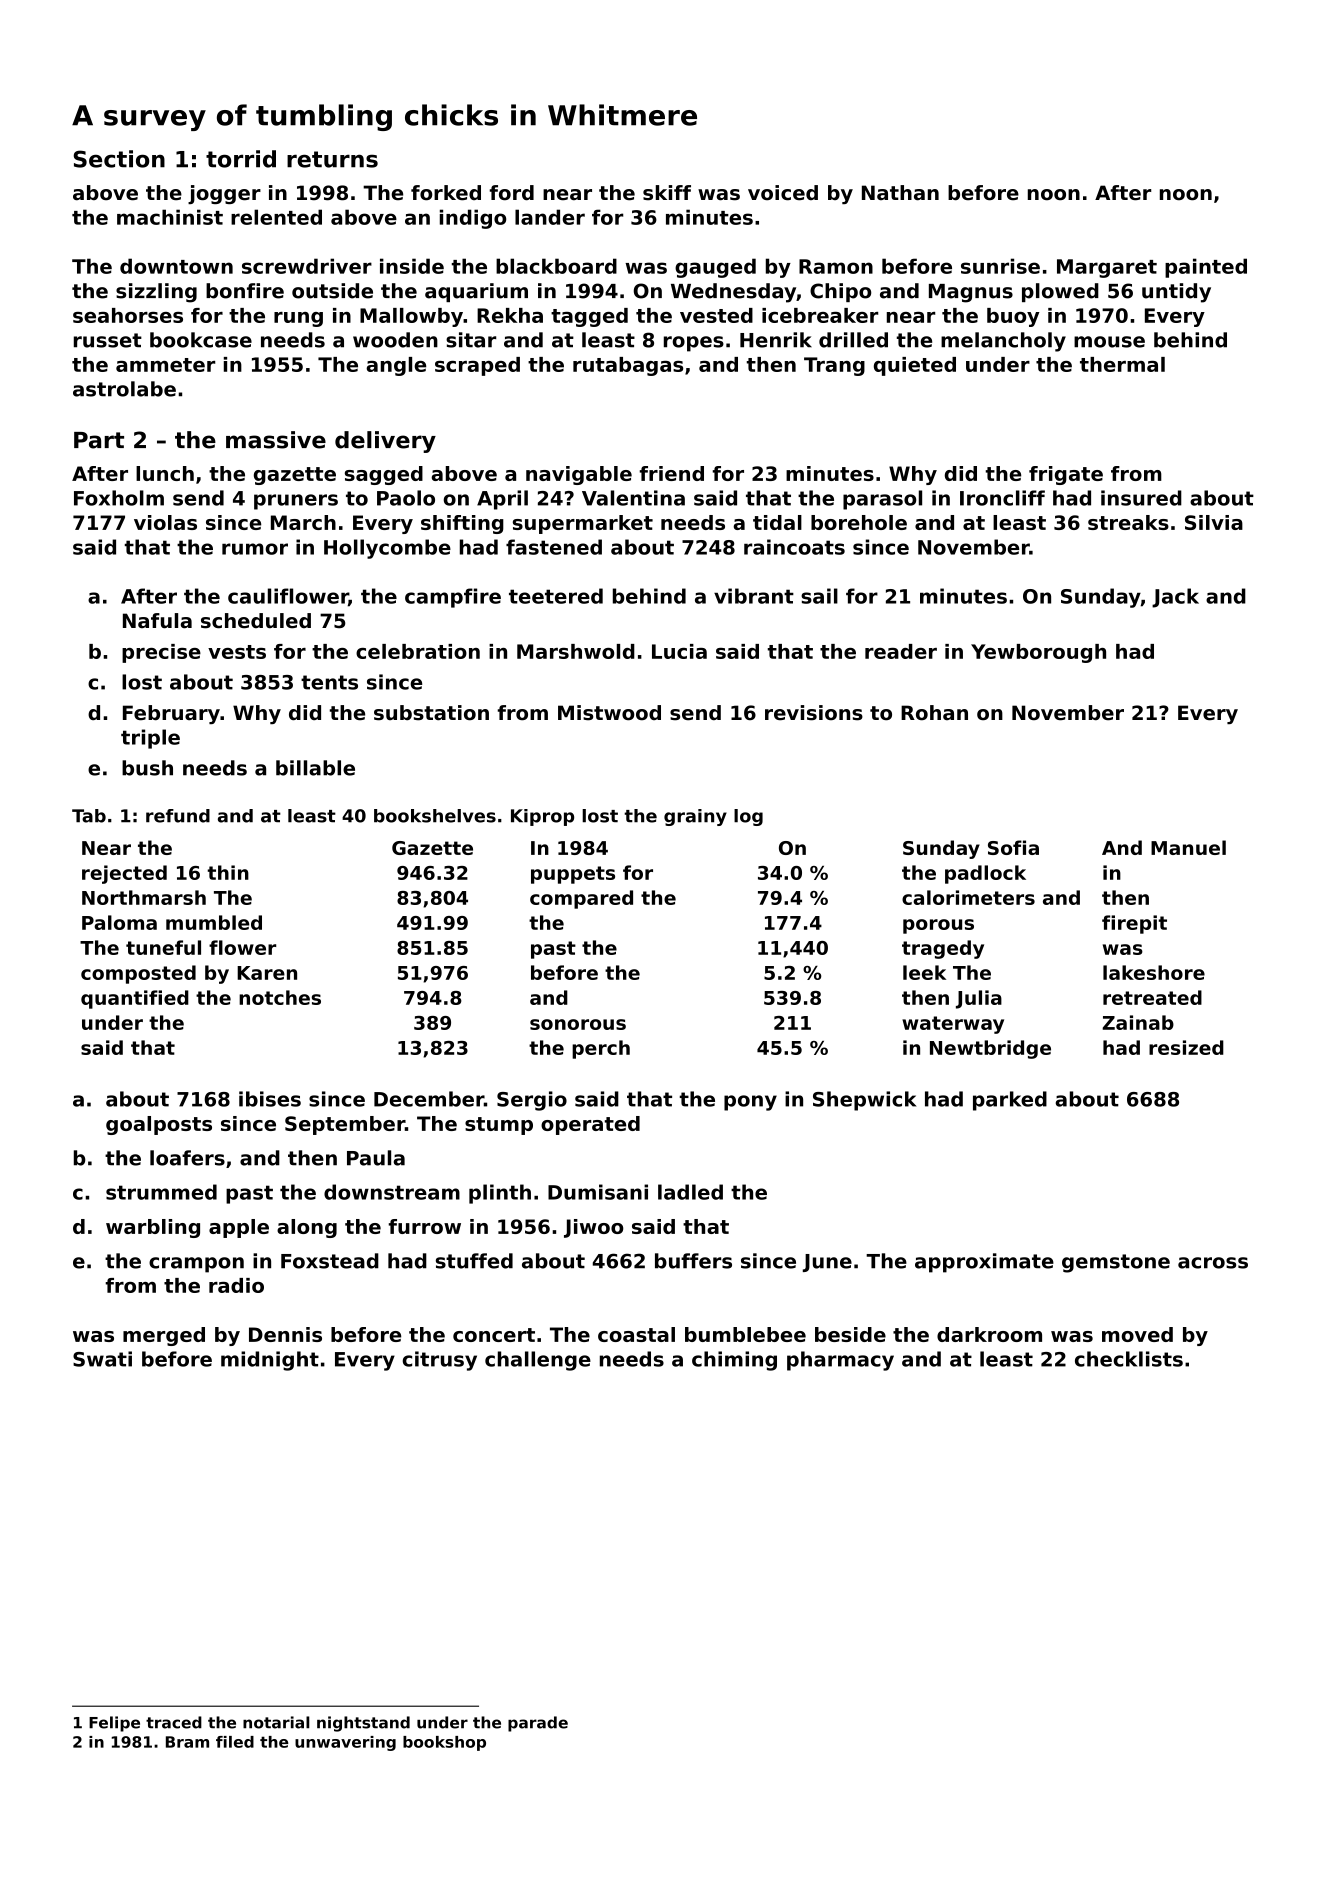  What do you see at coordinates (538, 1724) in the screenshot?
I see `parade` at bounding box center [538, 1724].
